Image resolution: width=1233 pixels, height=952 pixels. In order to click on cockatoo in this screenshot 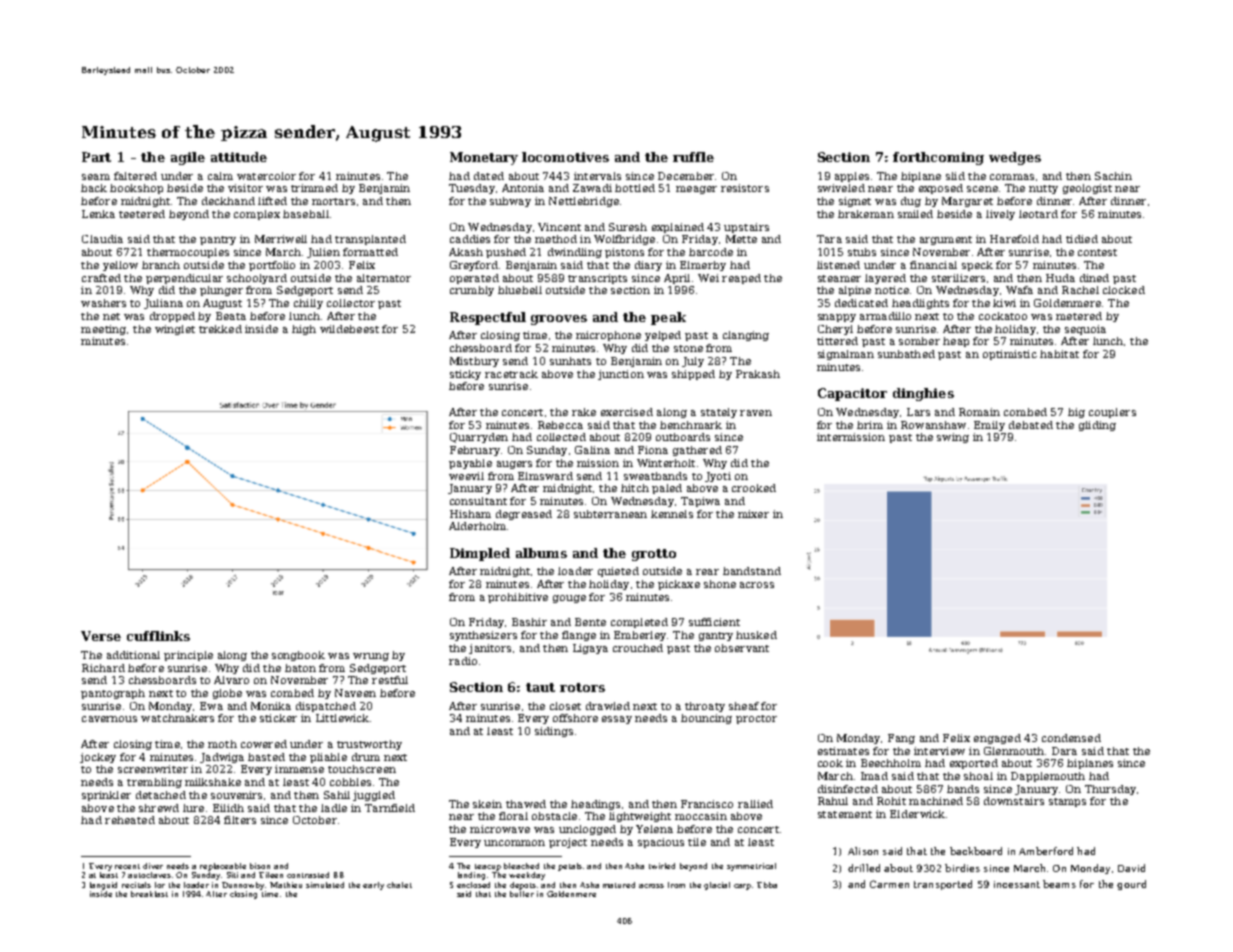, I will do `click(1003, 316)`.
